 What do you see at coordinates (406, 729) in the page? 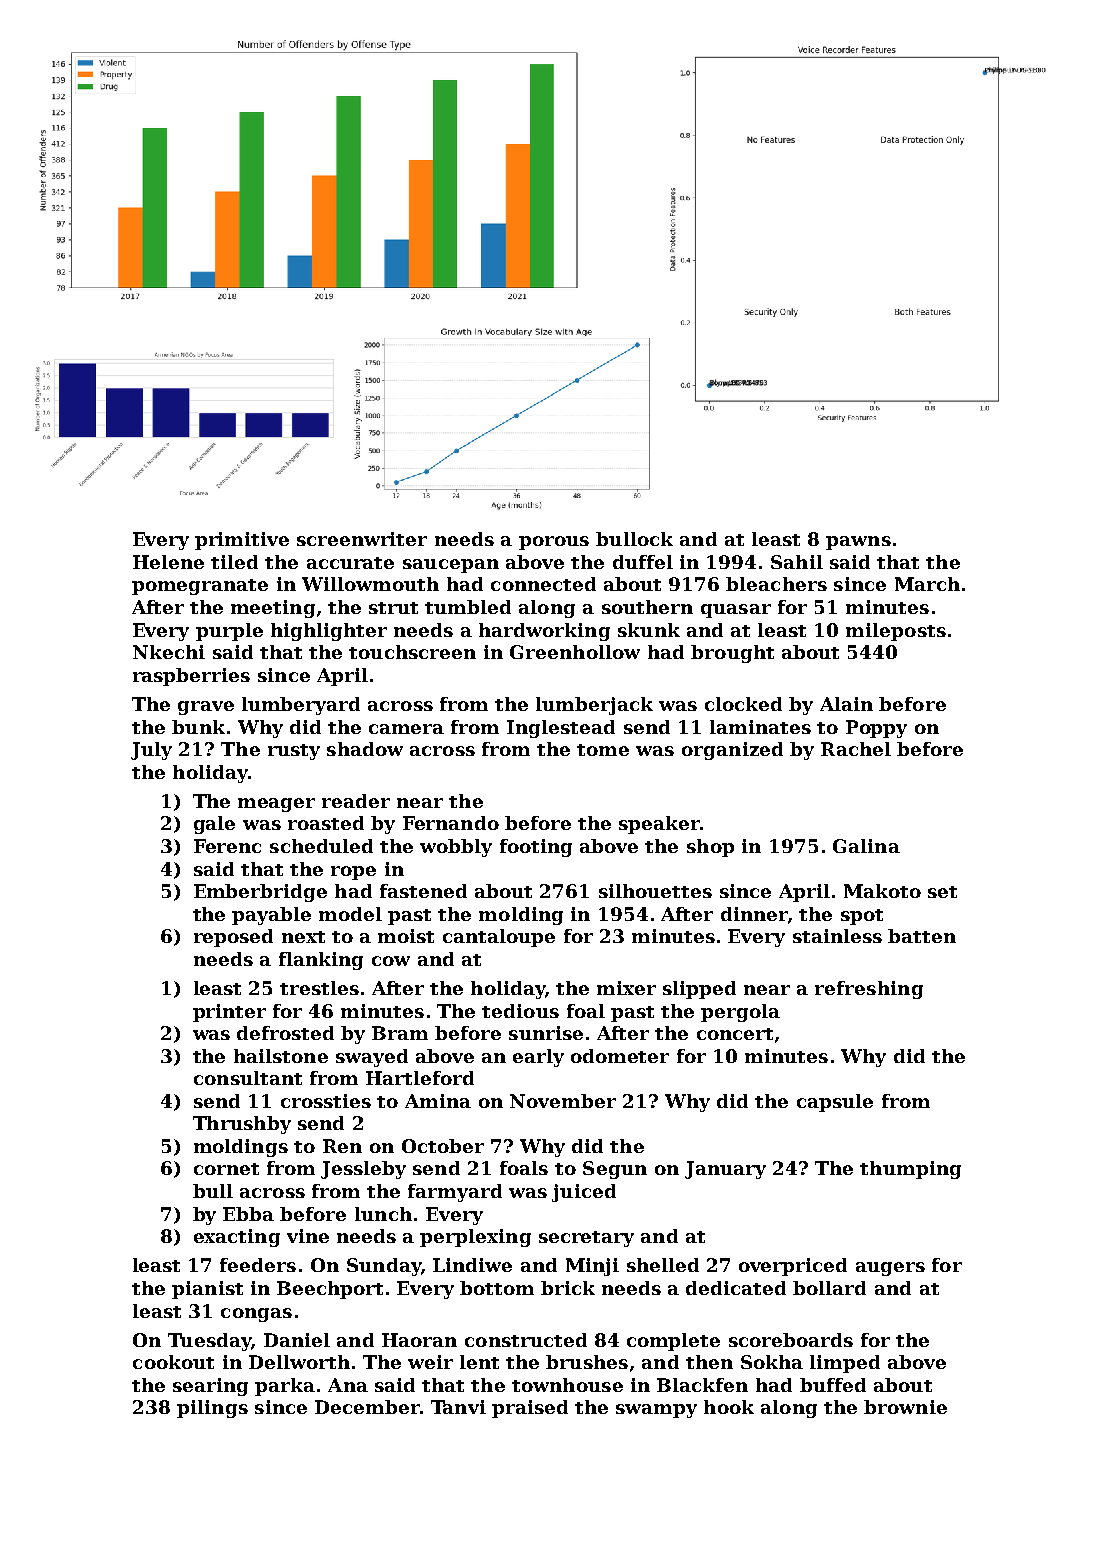
I see `camera` at bounding box center [406, 729].
